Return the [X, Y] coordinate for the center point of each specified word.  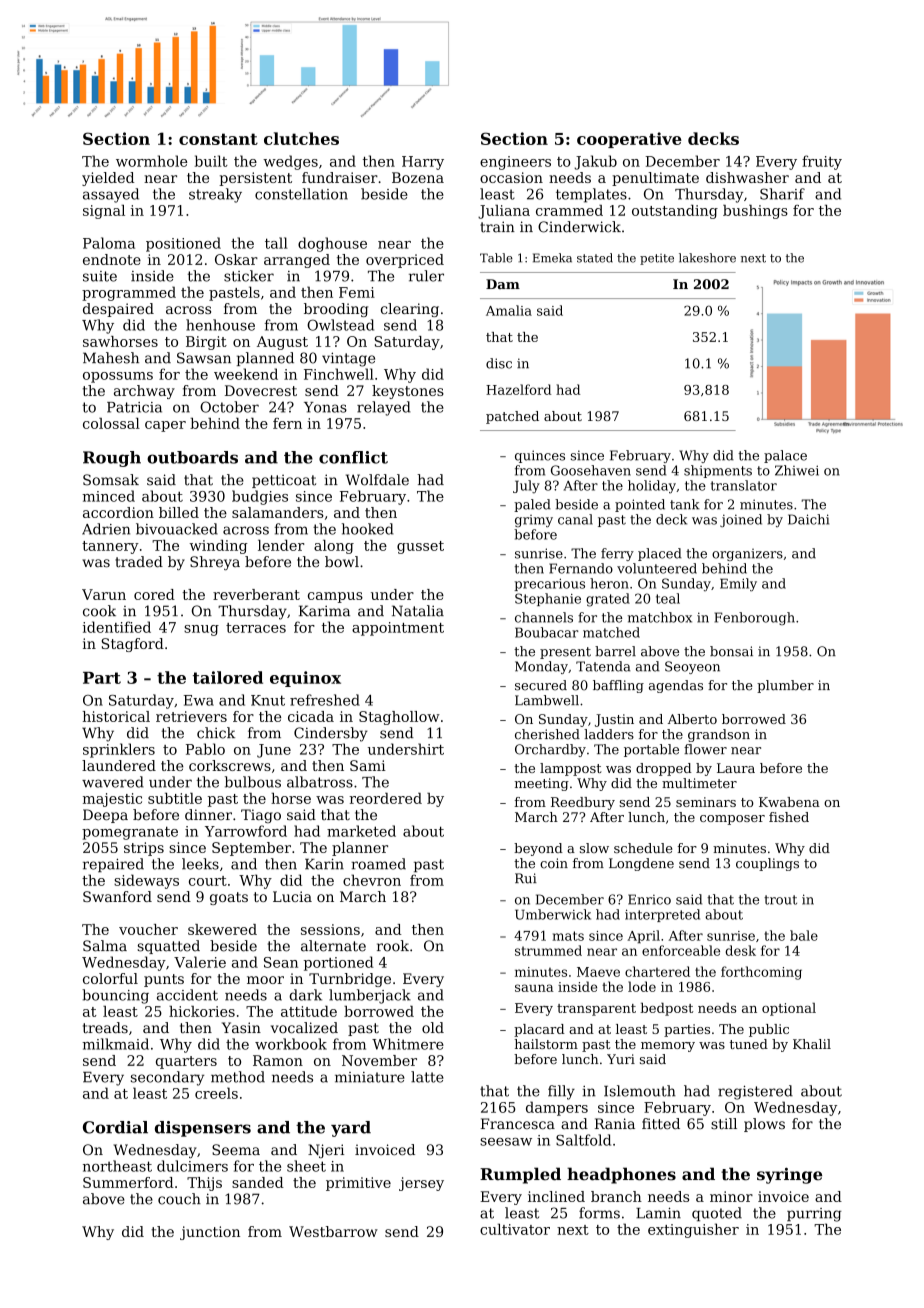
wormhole [151, 161]
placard [539, 1030]
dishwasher [747, 177]
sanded [258, 1182]
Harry [423, 163]
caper [165, 426]
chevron [372, 880]
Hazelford [518, 389]
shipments [718, 471]
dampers [557, 1108]
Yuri [621, 1059]
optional [789, 1009]
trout [780, 900]
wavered [113, 782]
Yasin [241, 1028]
